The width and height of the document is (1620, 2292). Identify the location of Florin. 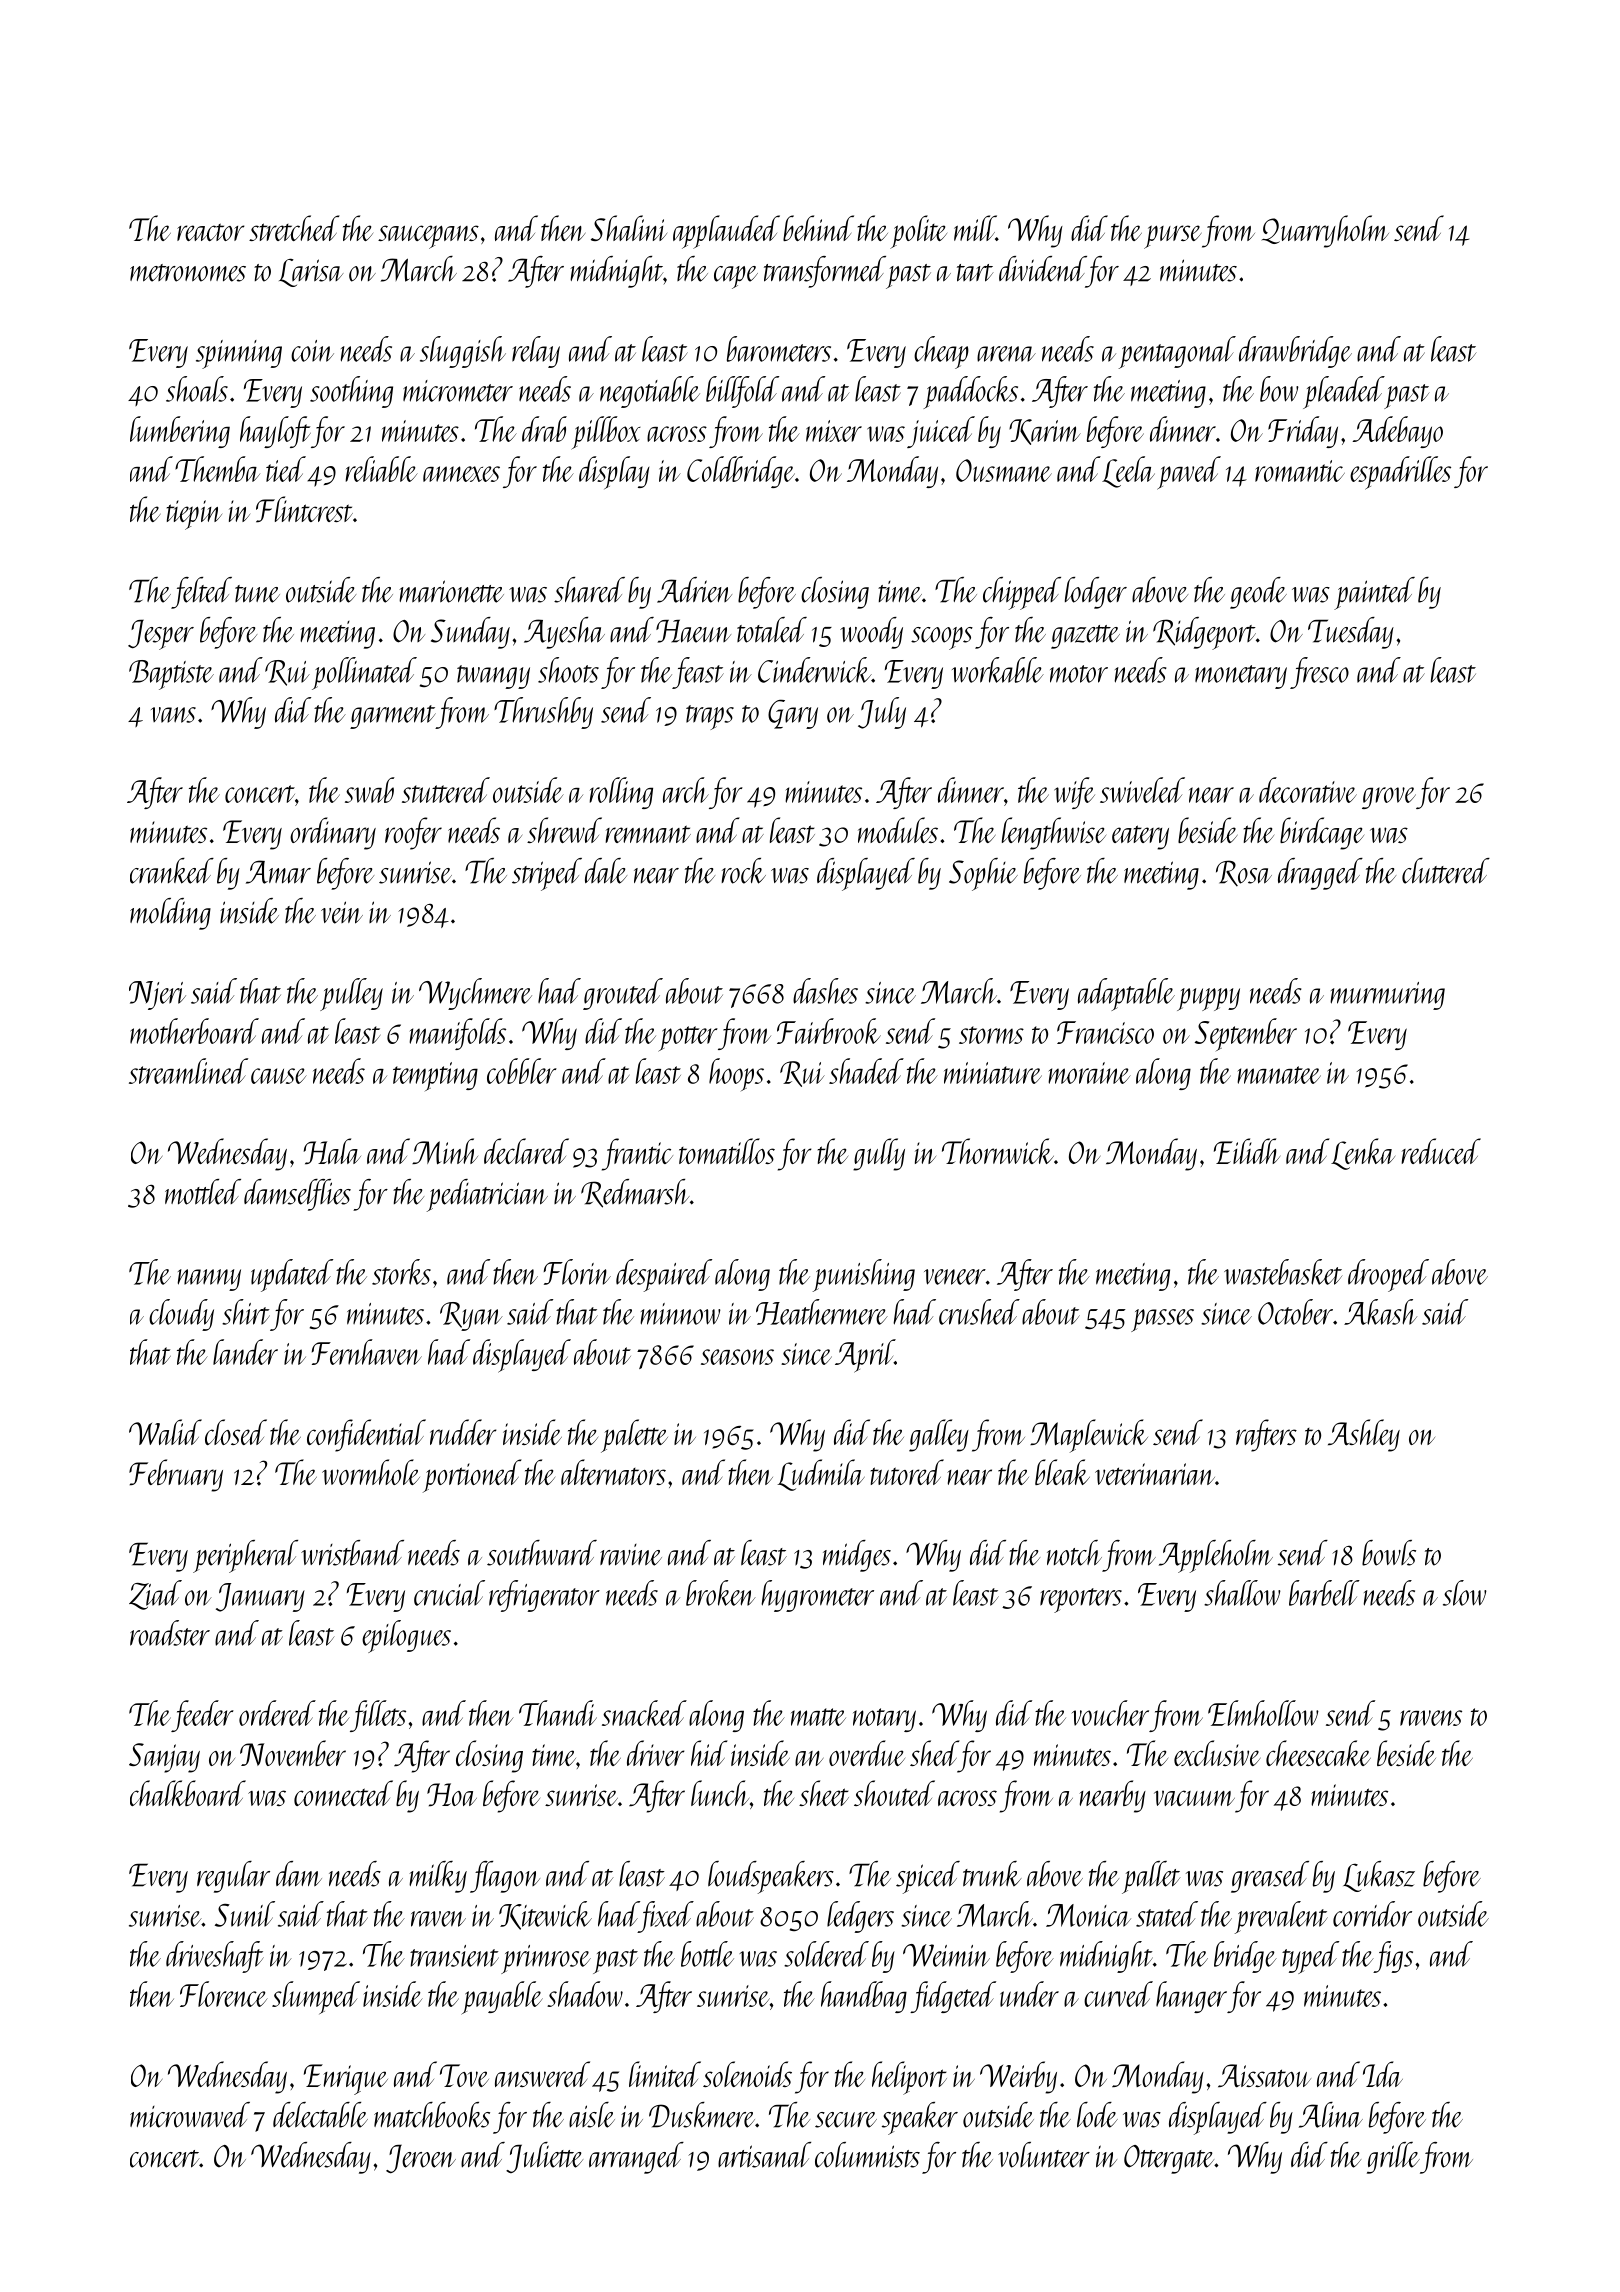
(577, 1272).
